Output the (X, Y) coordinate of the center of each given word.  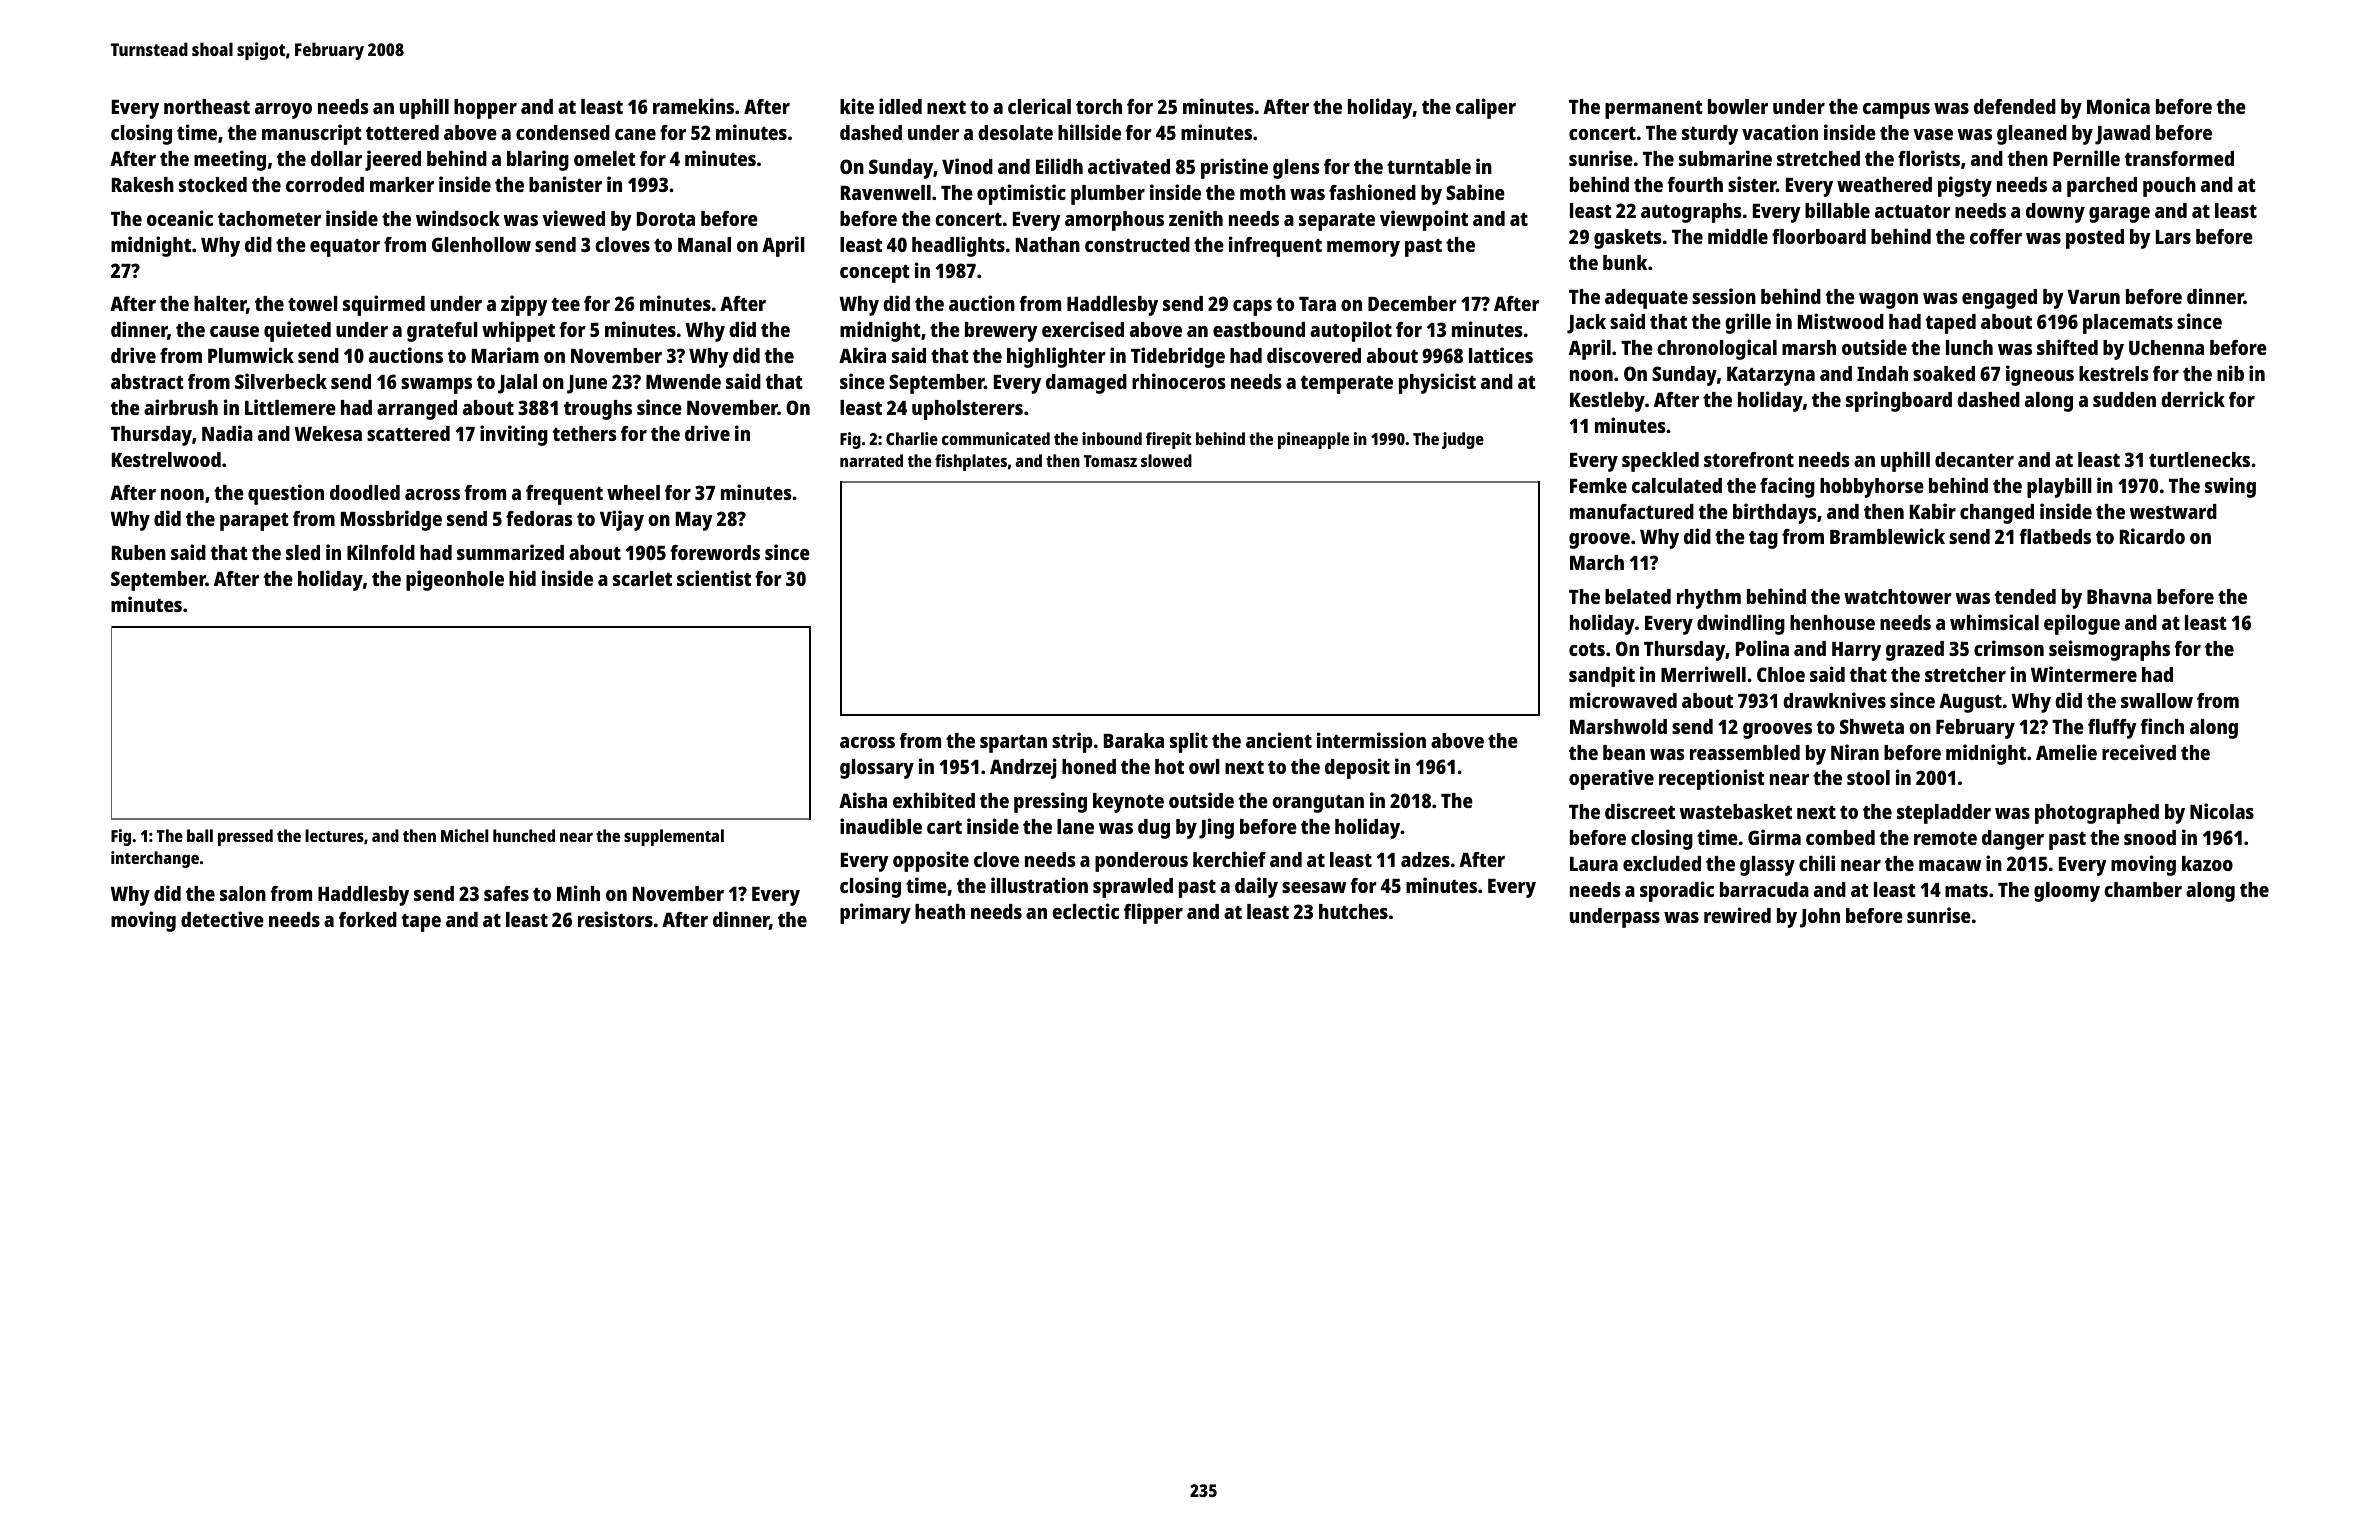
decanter (1974, 459)
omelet (605, 158)
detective (222, 919)
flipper (1153, 913)
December (1412, 303)
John (1820, 918)
